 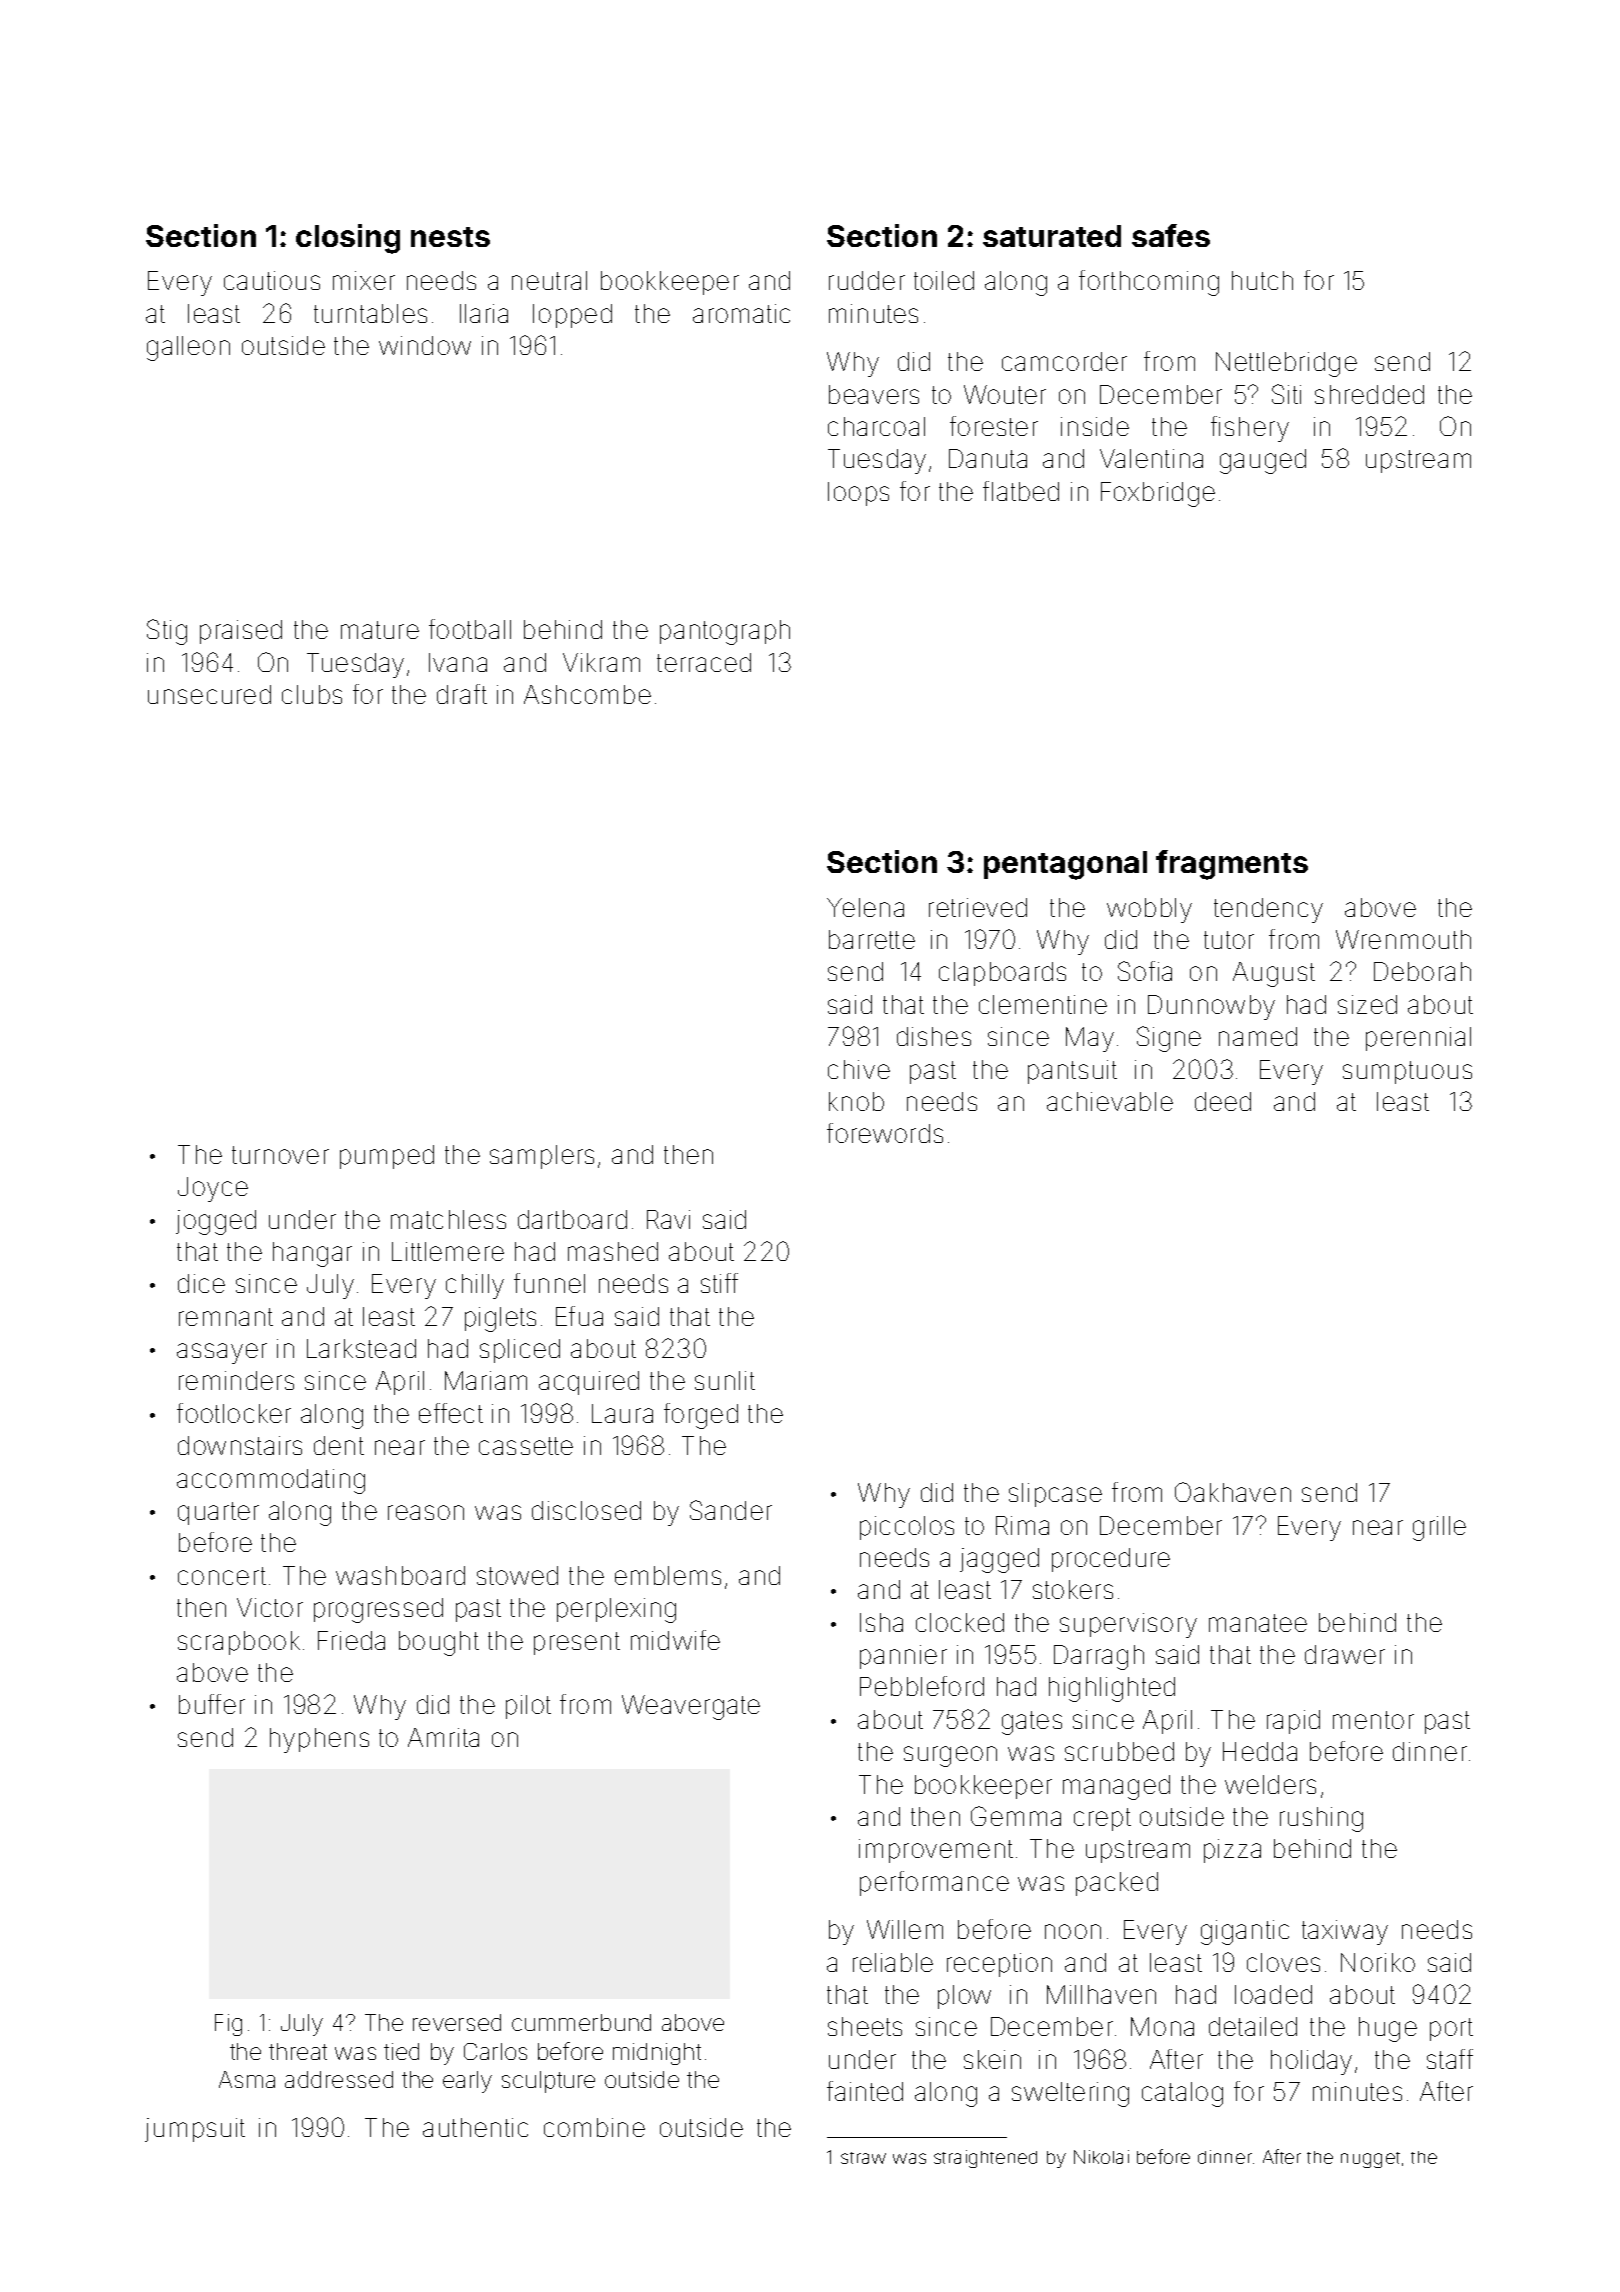 What do you see at coordinates (247, 2079) in the screenshot?
I see `Asma` at bounding box center [247, 2079].
